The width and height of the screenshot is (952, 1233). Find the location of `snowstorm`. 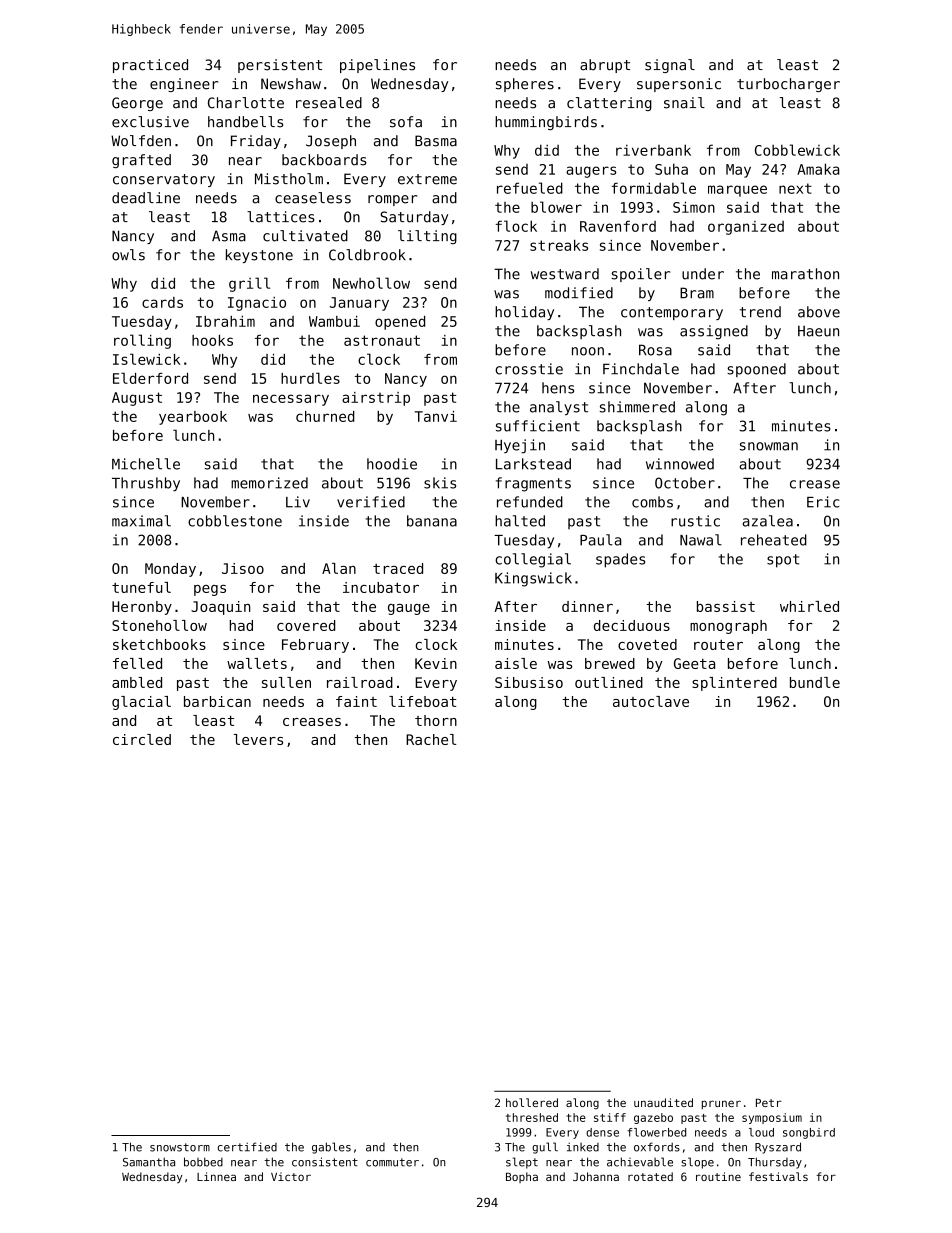

snowstorm is located at coordinates (180, 1147).
